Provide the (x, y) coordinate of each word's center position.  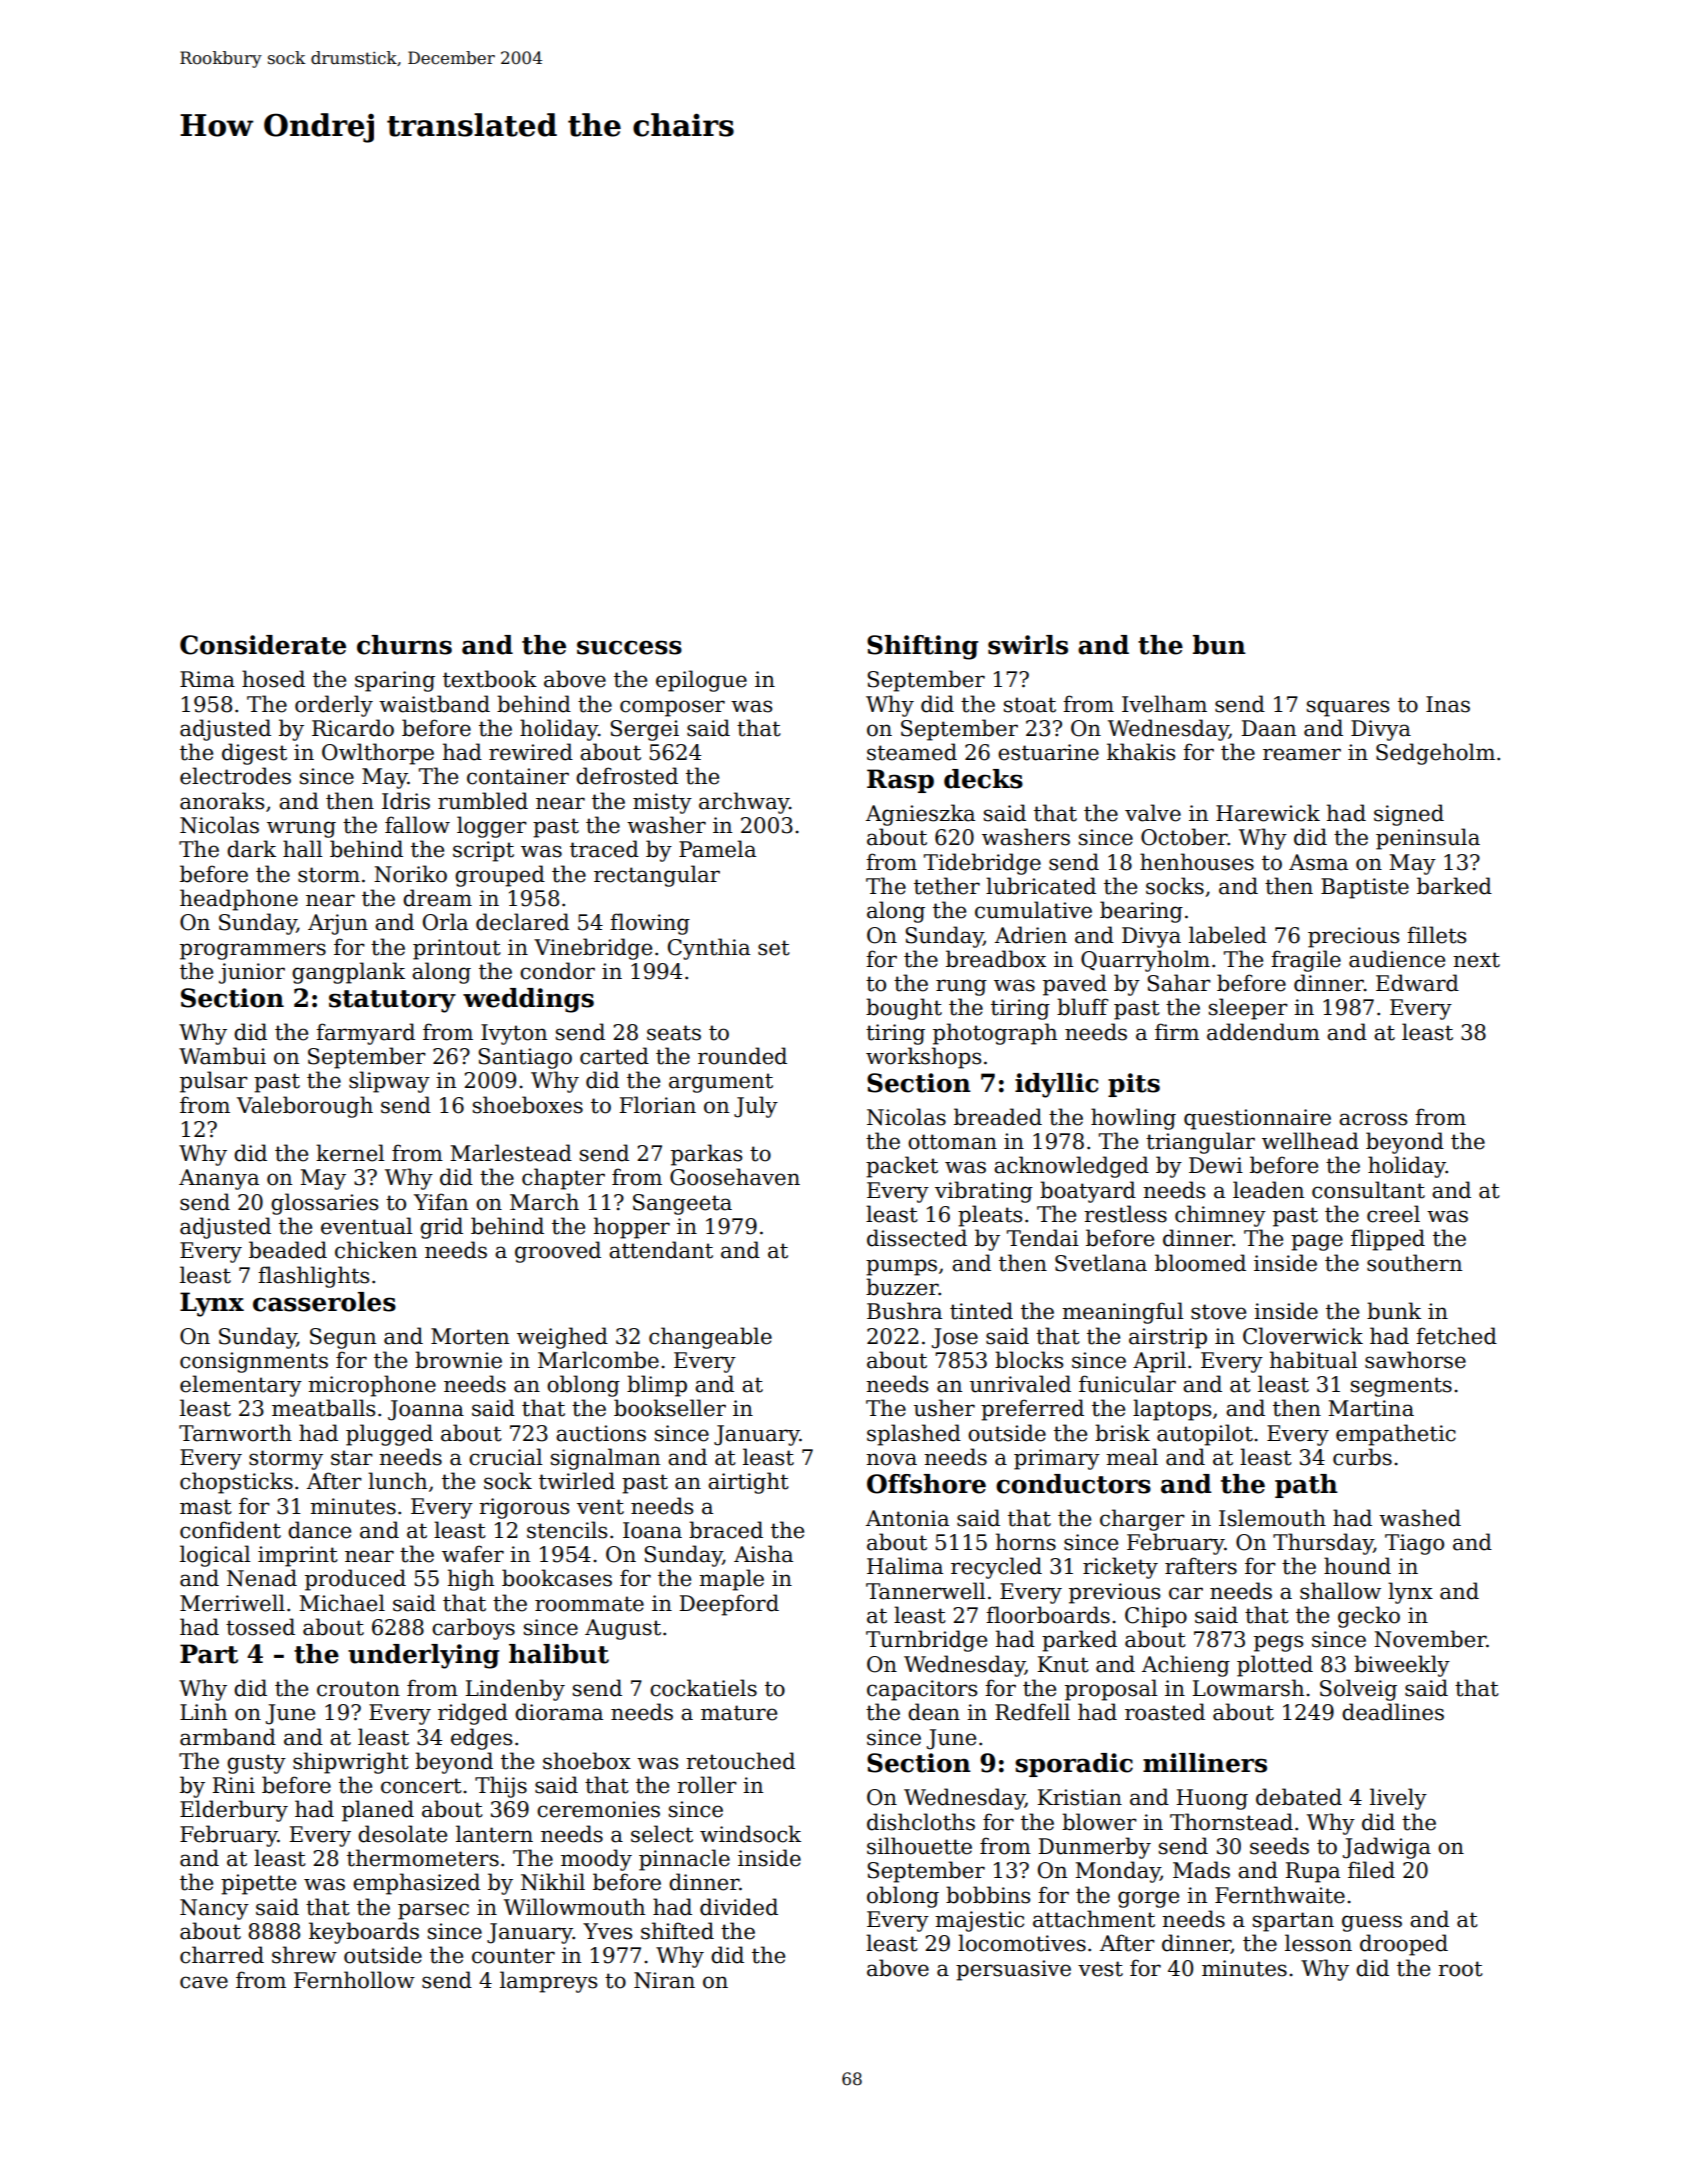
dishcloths (921, 1822)
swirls (1028, 645)
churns (404, 645)
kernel (350, 1153)
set (774, 948)
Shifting (922, 647)
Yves (607, 1931)
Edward (1417, 983)
